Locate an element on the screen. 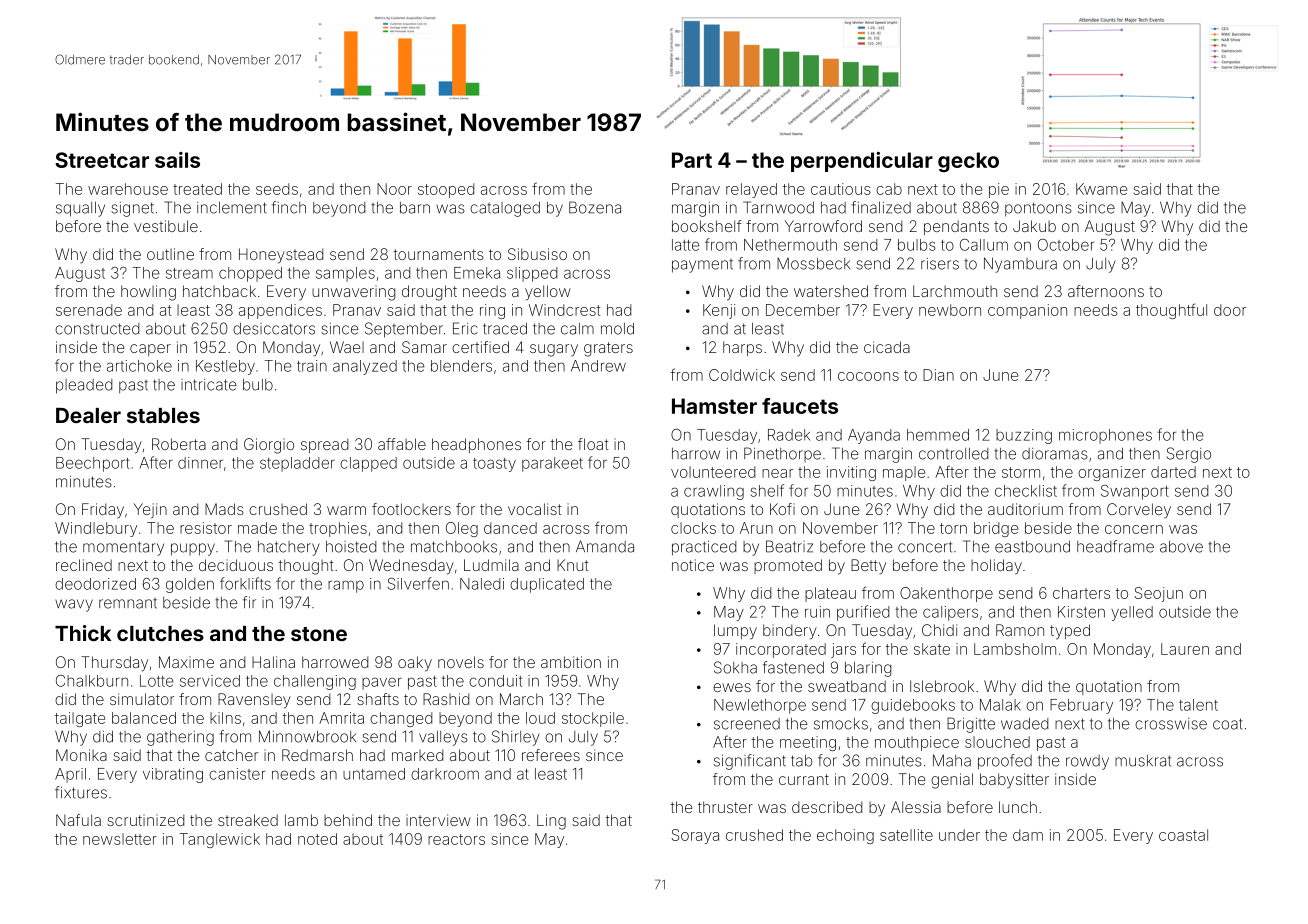 The image size is (1308, 924). newsletter is located at coordinates (120, 839).
